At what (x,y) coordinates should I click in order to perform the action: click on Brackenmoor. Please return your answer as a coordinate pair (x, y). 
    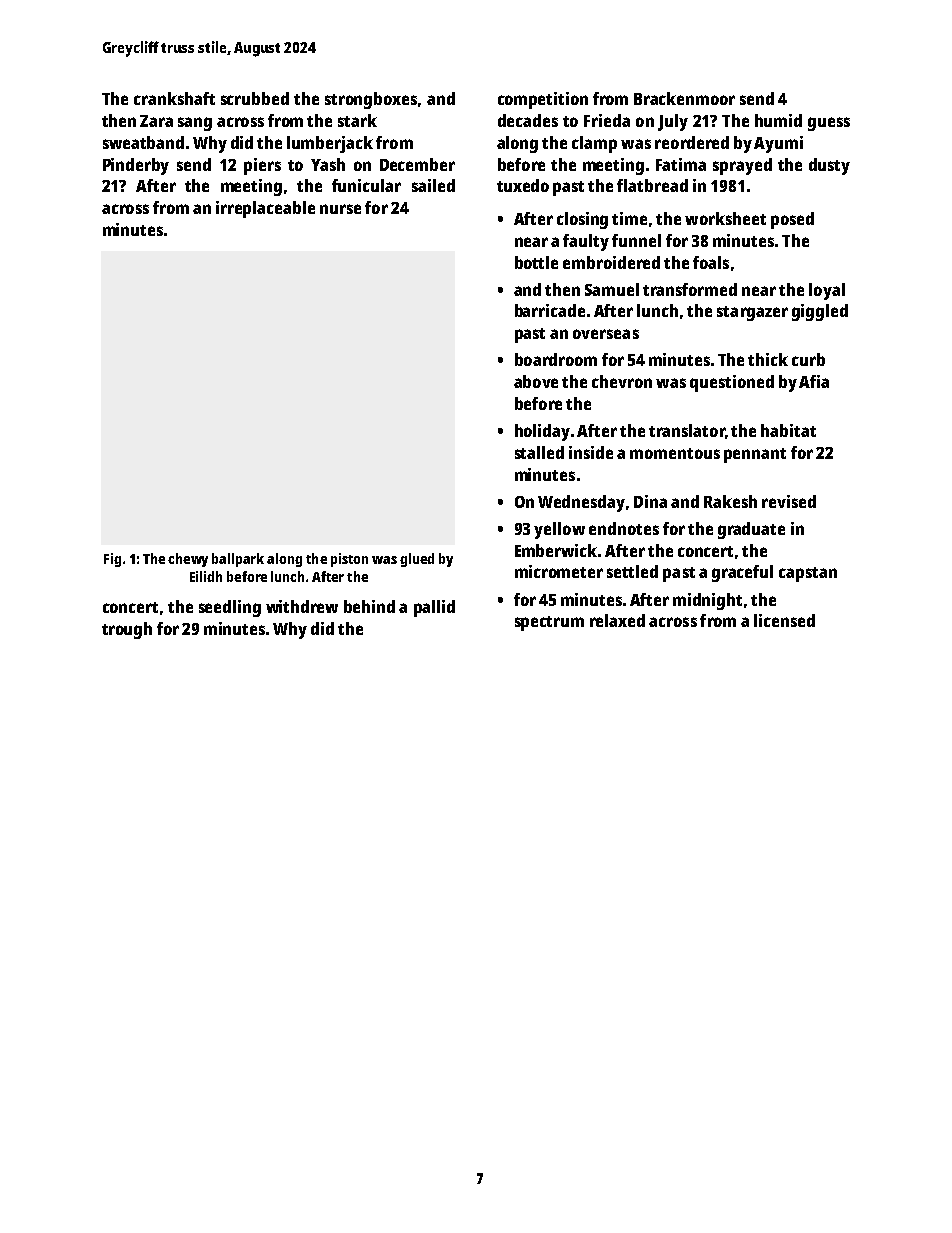
    Looking at the image, I should click on (684, 98).
